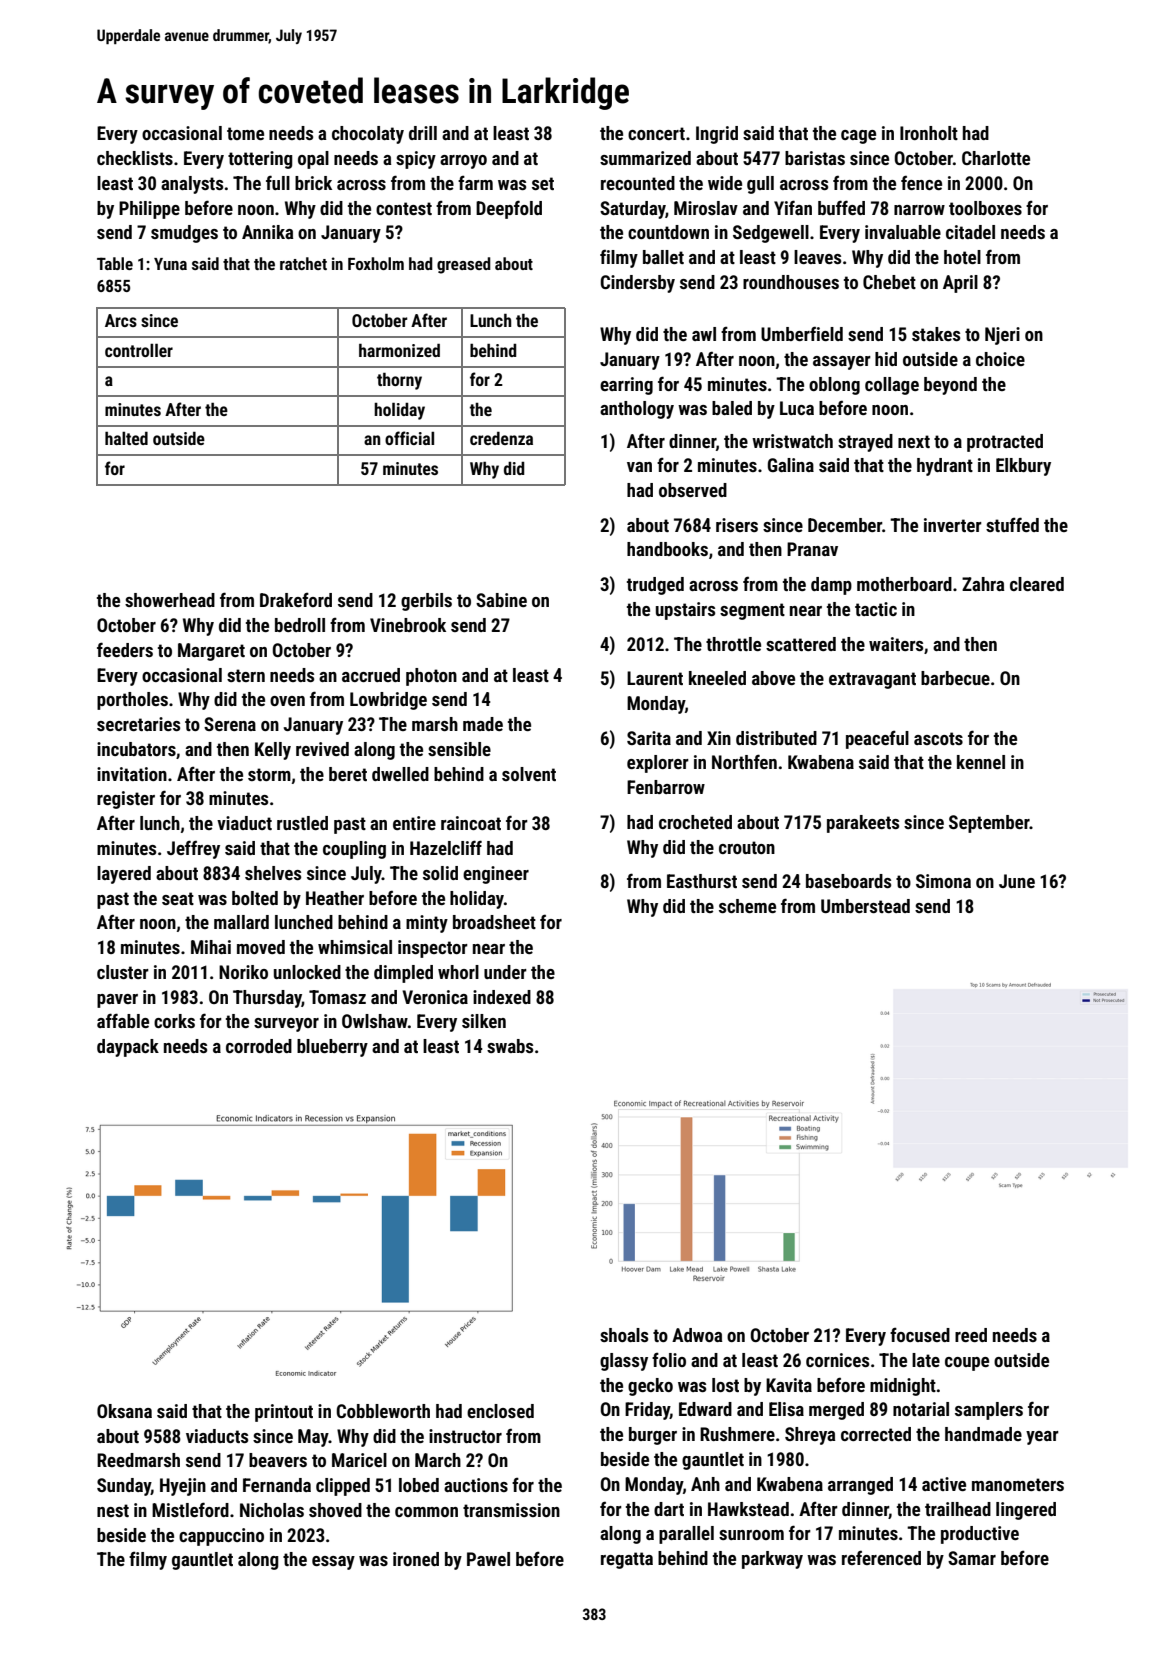 This screenshot has height=1654, width=1165. I want to click on earring, so click(626, 386).
